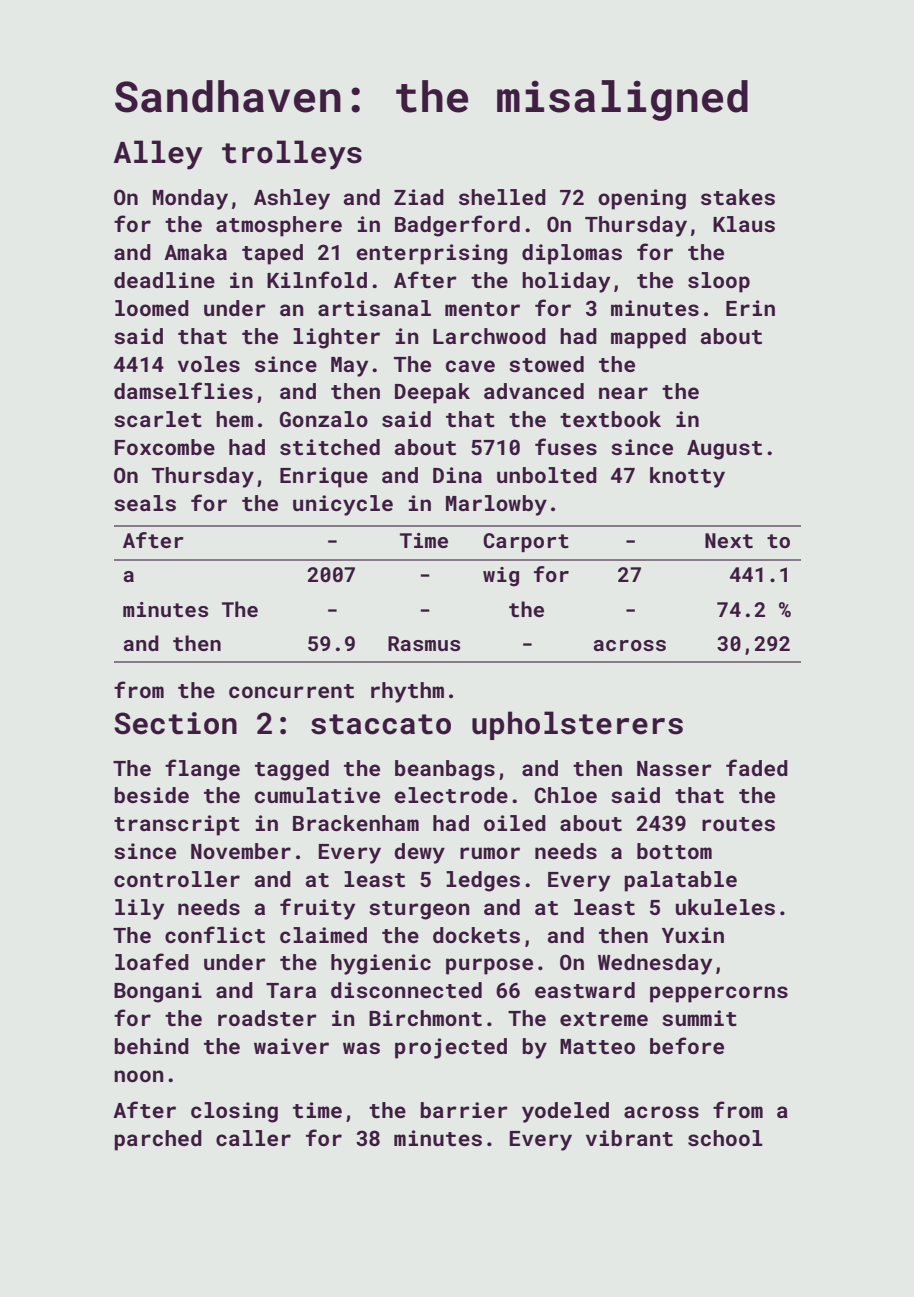 This page has width=914, height=1297. What do you see at coordinates (610, 419) in the page?
I see `textbook` at bounding box center [610, 419].
